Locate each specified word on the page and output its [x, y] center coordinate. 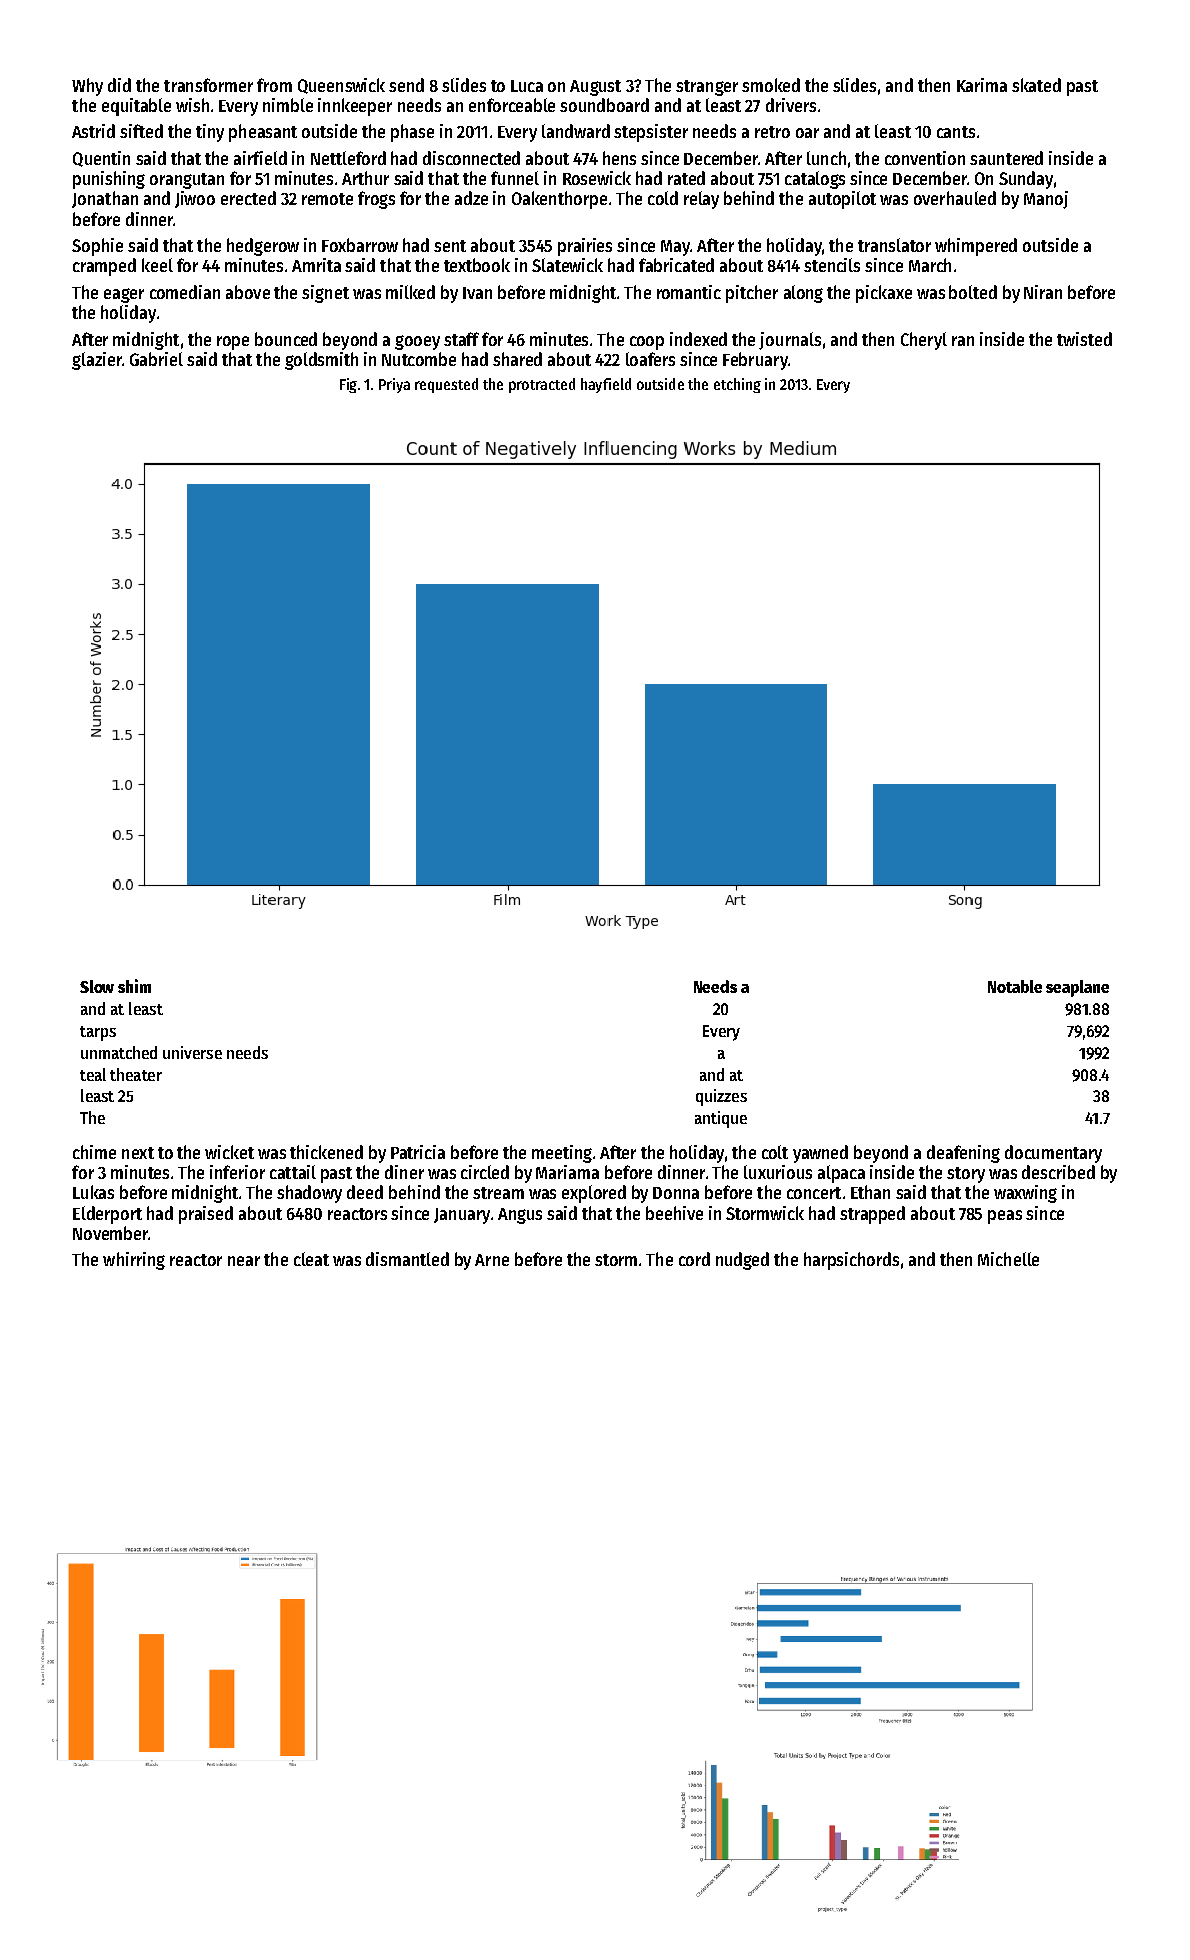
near [244, 1261]
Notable [1015, 986]
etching [737, 385]
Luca [527, 86]
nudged [742, 1261]
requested [446, 385]
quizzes [721, 1097]
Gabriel [156, 359]
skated [1036, 85]
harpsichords [851, 1261]
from [274, 85]
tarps [98, 1033]
